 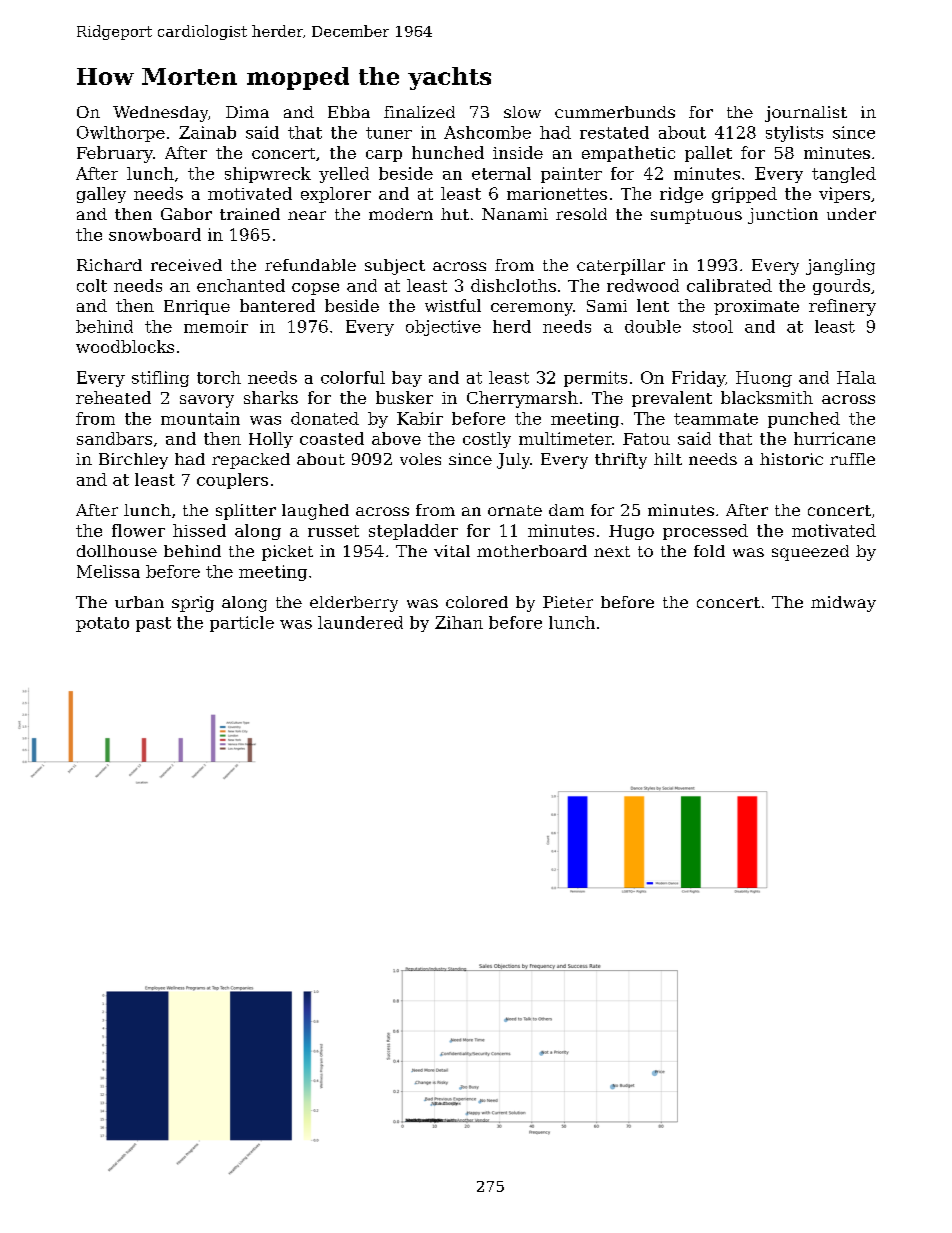 I want to click on potato, so click(x=102, y=624).
